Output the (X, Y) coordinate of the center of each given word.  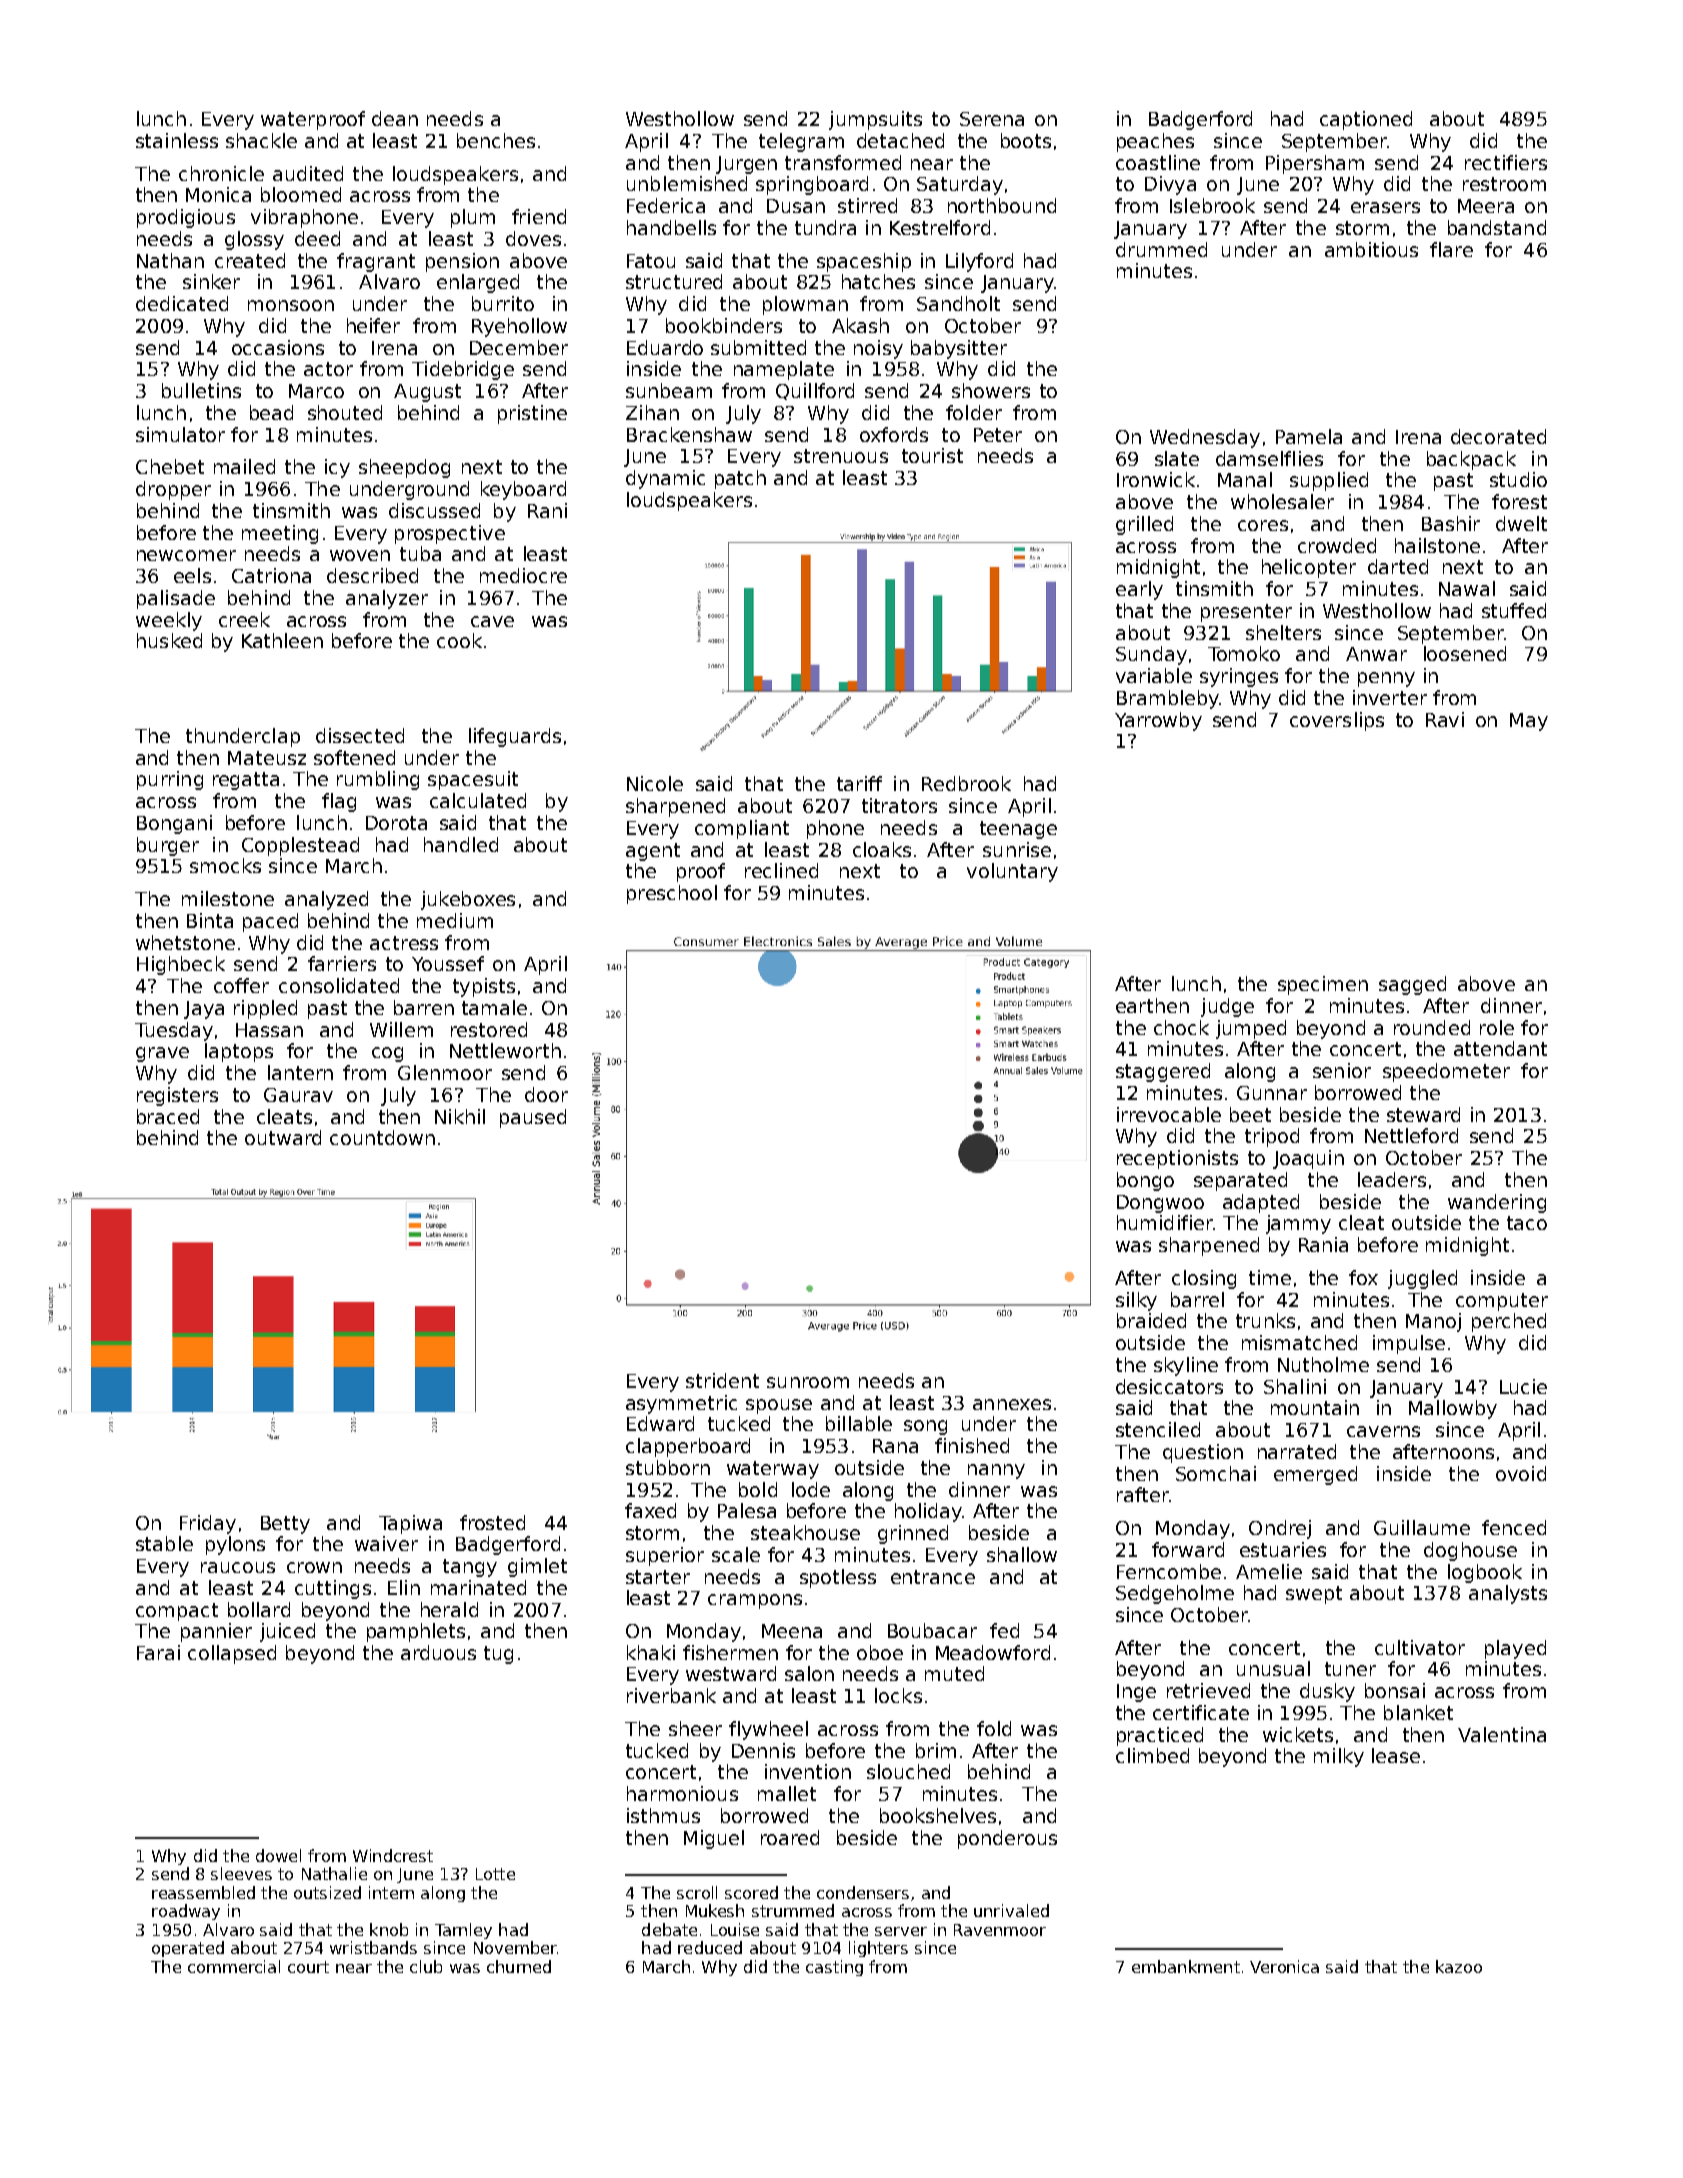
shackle (261, 140)
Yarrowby (1158, 721)
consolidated (339, 985)
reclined (781, 870)
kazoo (1459, 1966)
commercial (234, 1966)
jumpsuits (875, 120)
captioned (1366, 120)
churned (519, 1966)
